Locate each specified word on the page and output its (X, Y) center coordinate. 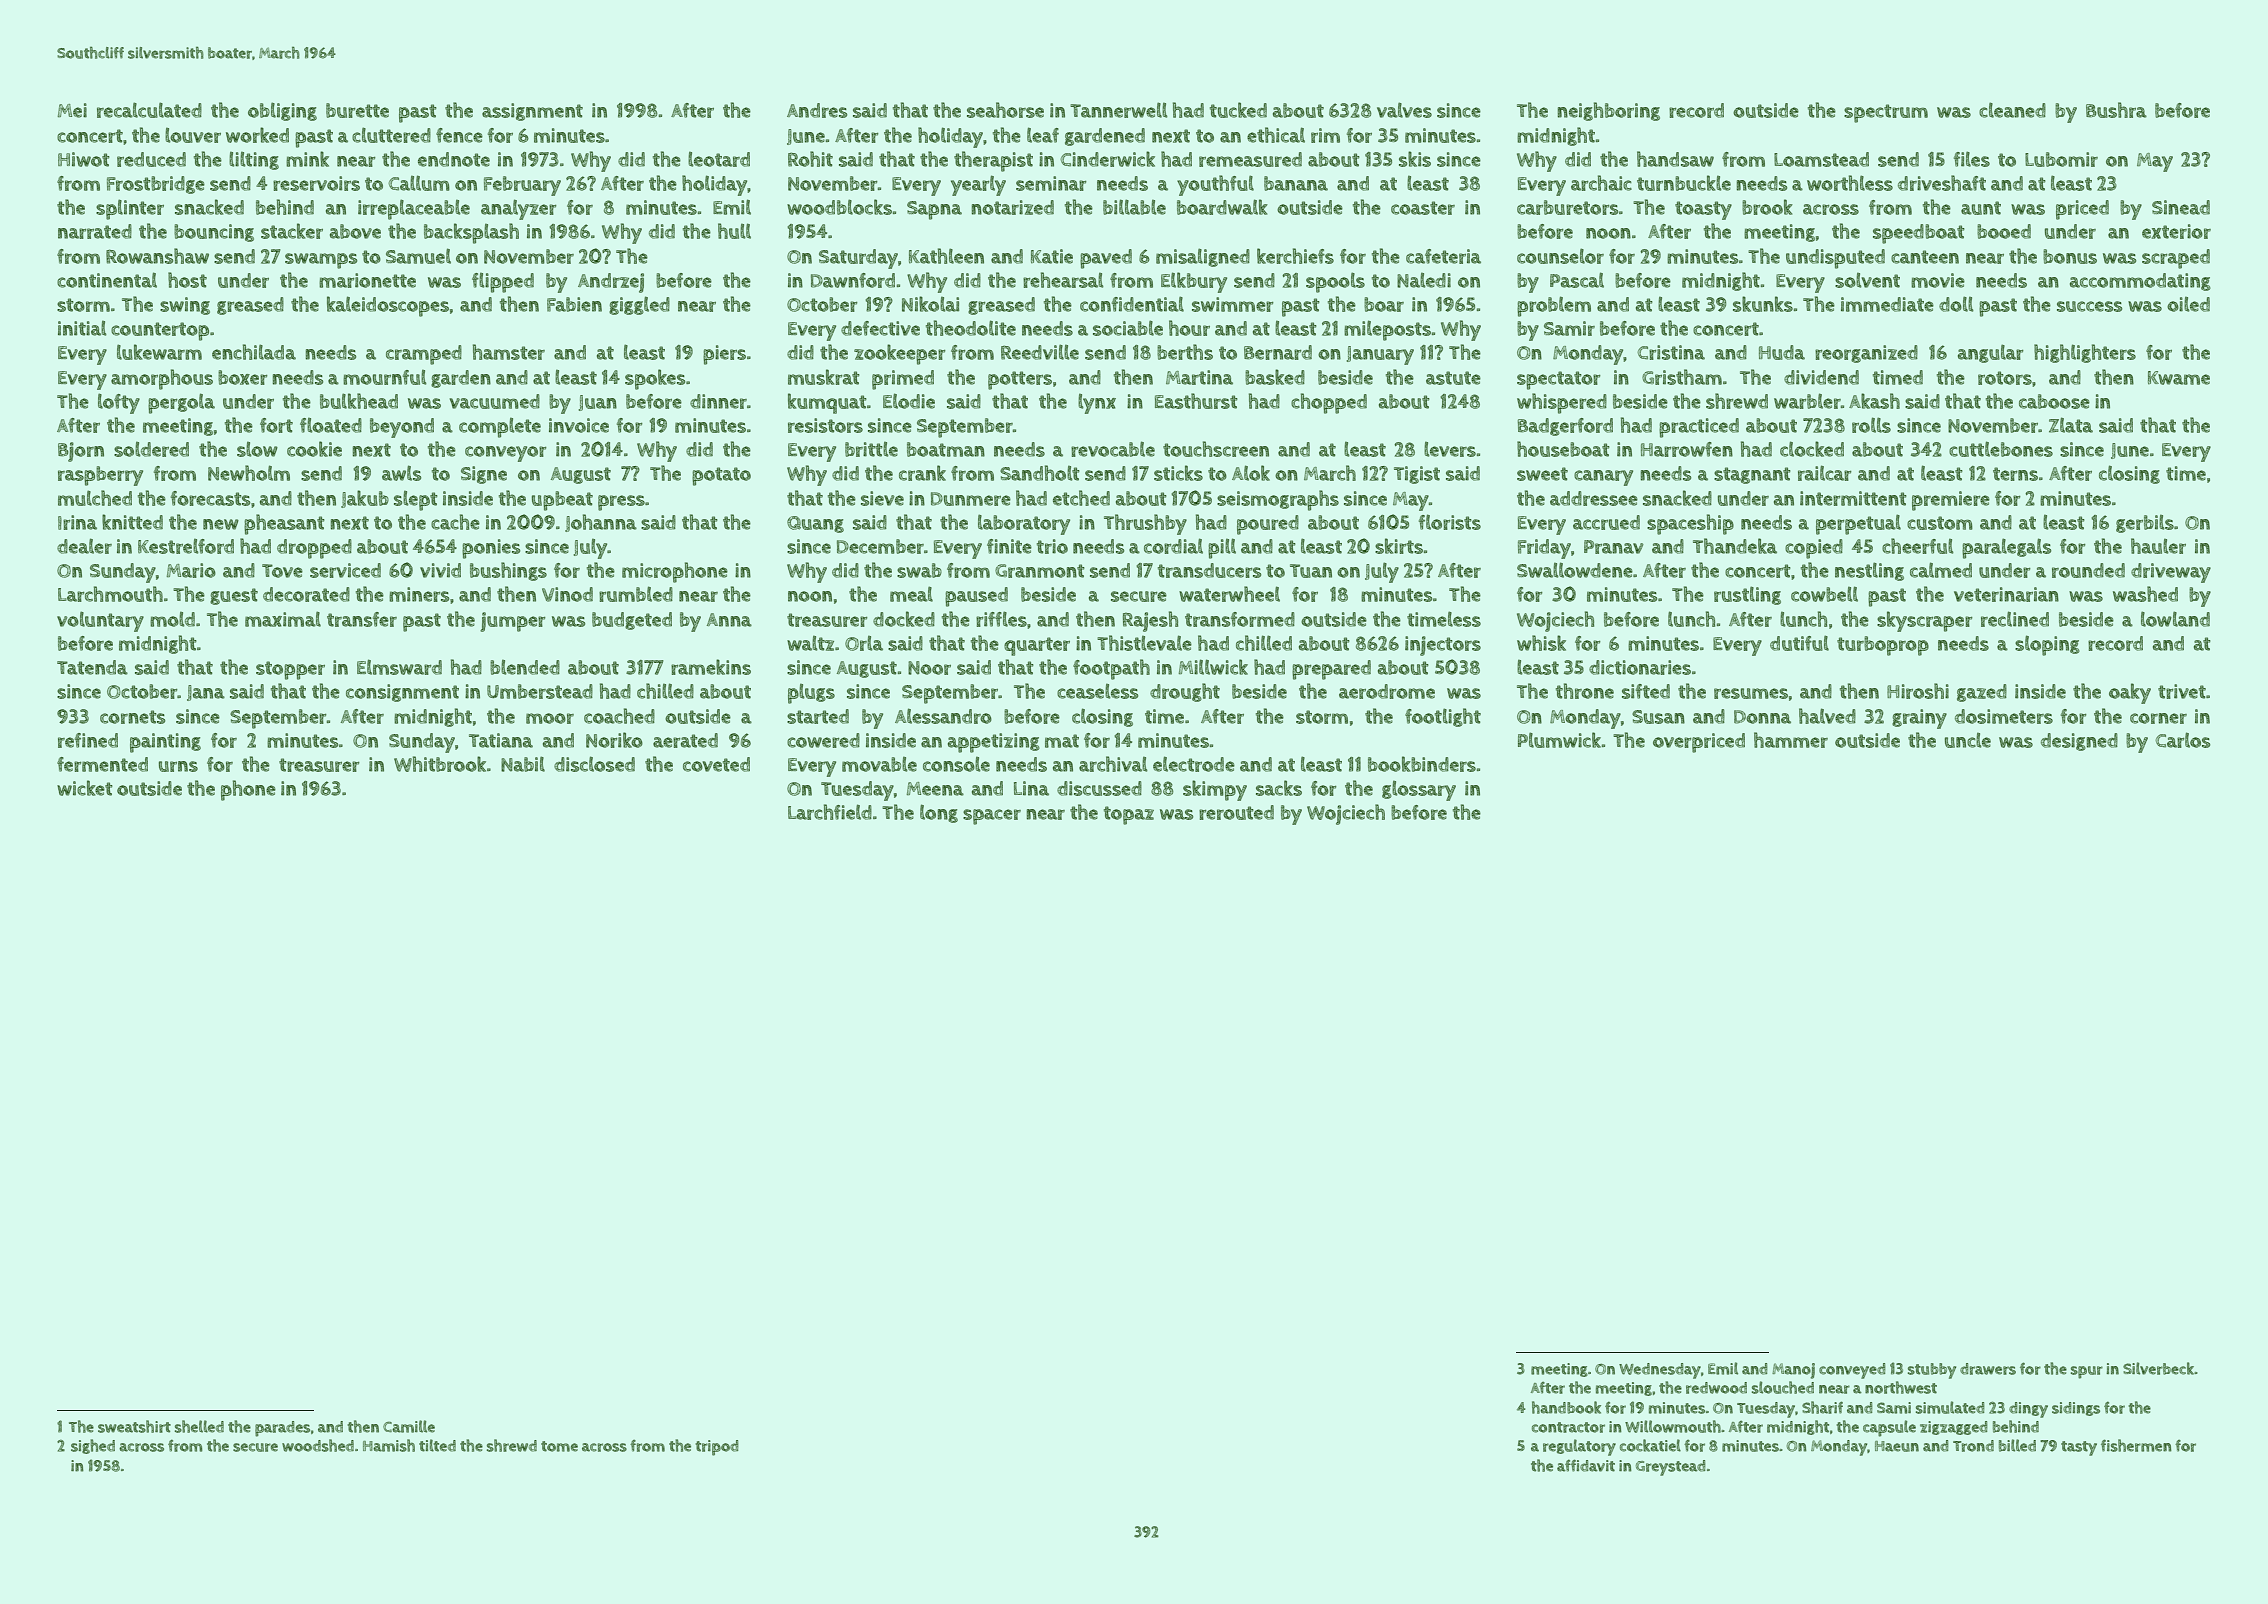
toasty (1703, 210)
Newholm (249, 473)
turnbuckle (1684, 183)
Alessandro (943, 716)
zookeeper (899, 354)
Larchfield (830, 812)
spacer (992, 817)
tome (559, 1446)
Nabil (523, 764)
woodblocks (839, 207)
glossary (1419, 791)
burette (357, 110)
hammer (1791, 740)
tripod (717, 1448)
